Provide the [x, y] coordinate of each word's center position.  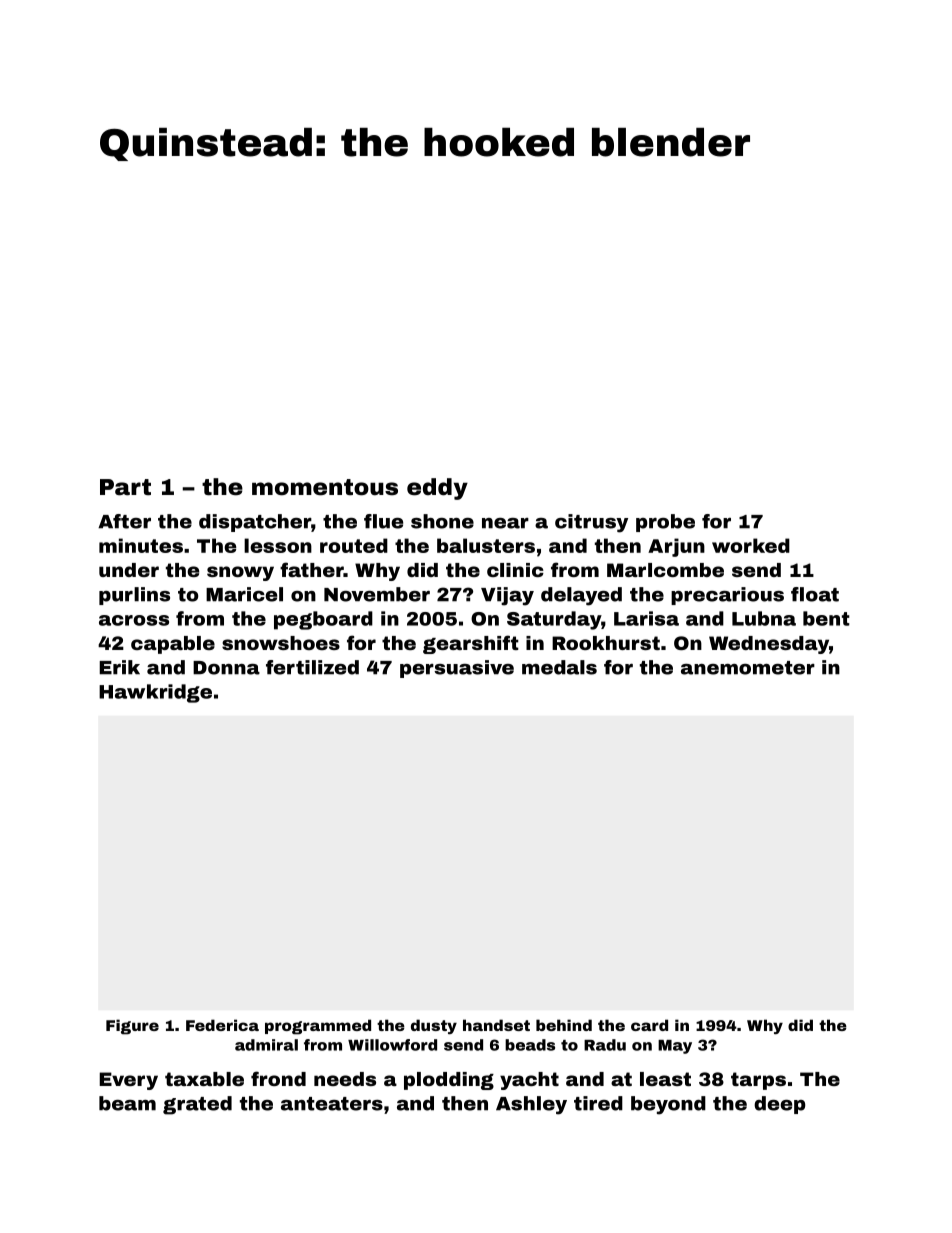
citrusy [591, 523]
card [649, 1025]
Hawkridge [155, 693]
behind [564, 1025]
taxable [204, 1079]
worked [751, 545]
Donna [226, 668]
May [675, 1047]
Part [125, 487]
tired [598, 1103]
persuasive [457, 669]
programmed [318, 1027]
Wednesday [769, 645]
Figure [132, 1027]
